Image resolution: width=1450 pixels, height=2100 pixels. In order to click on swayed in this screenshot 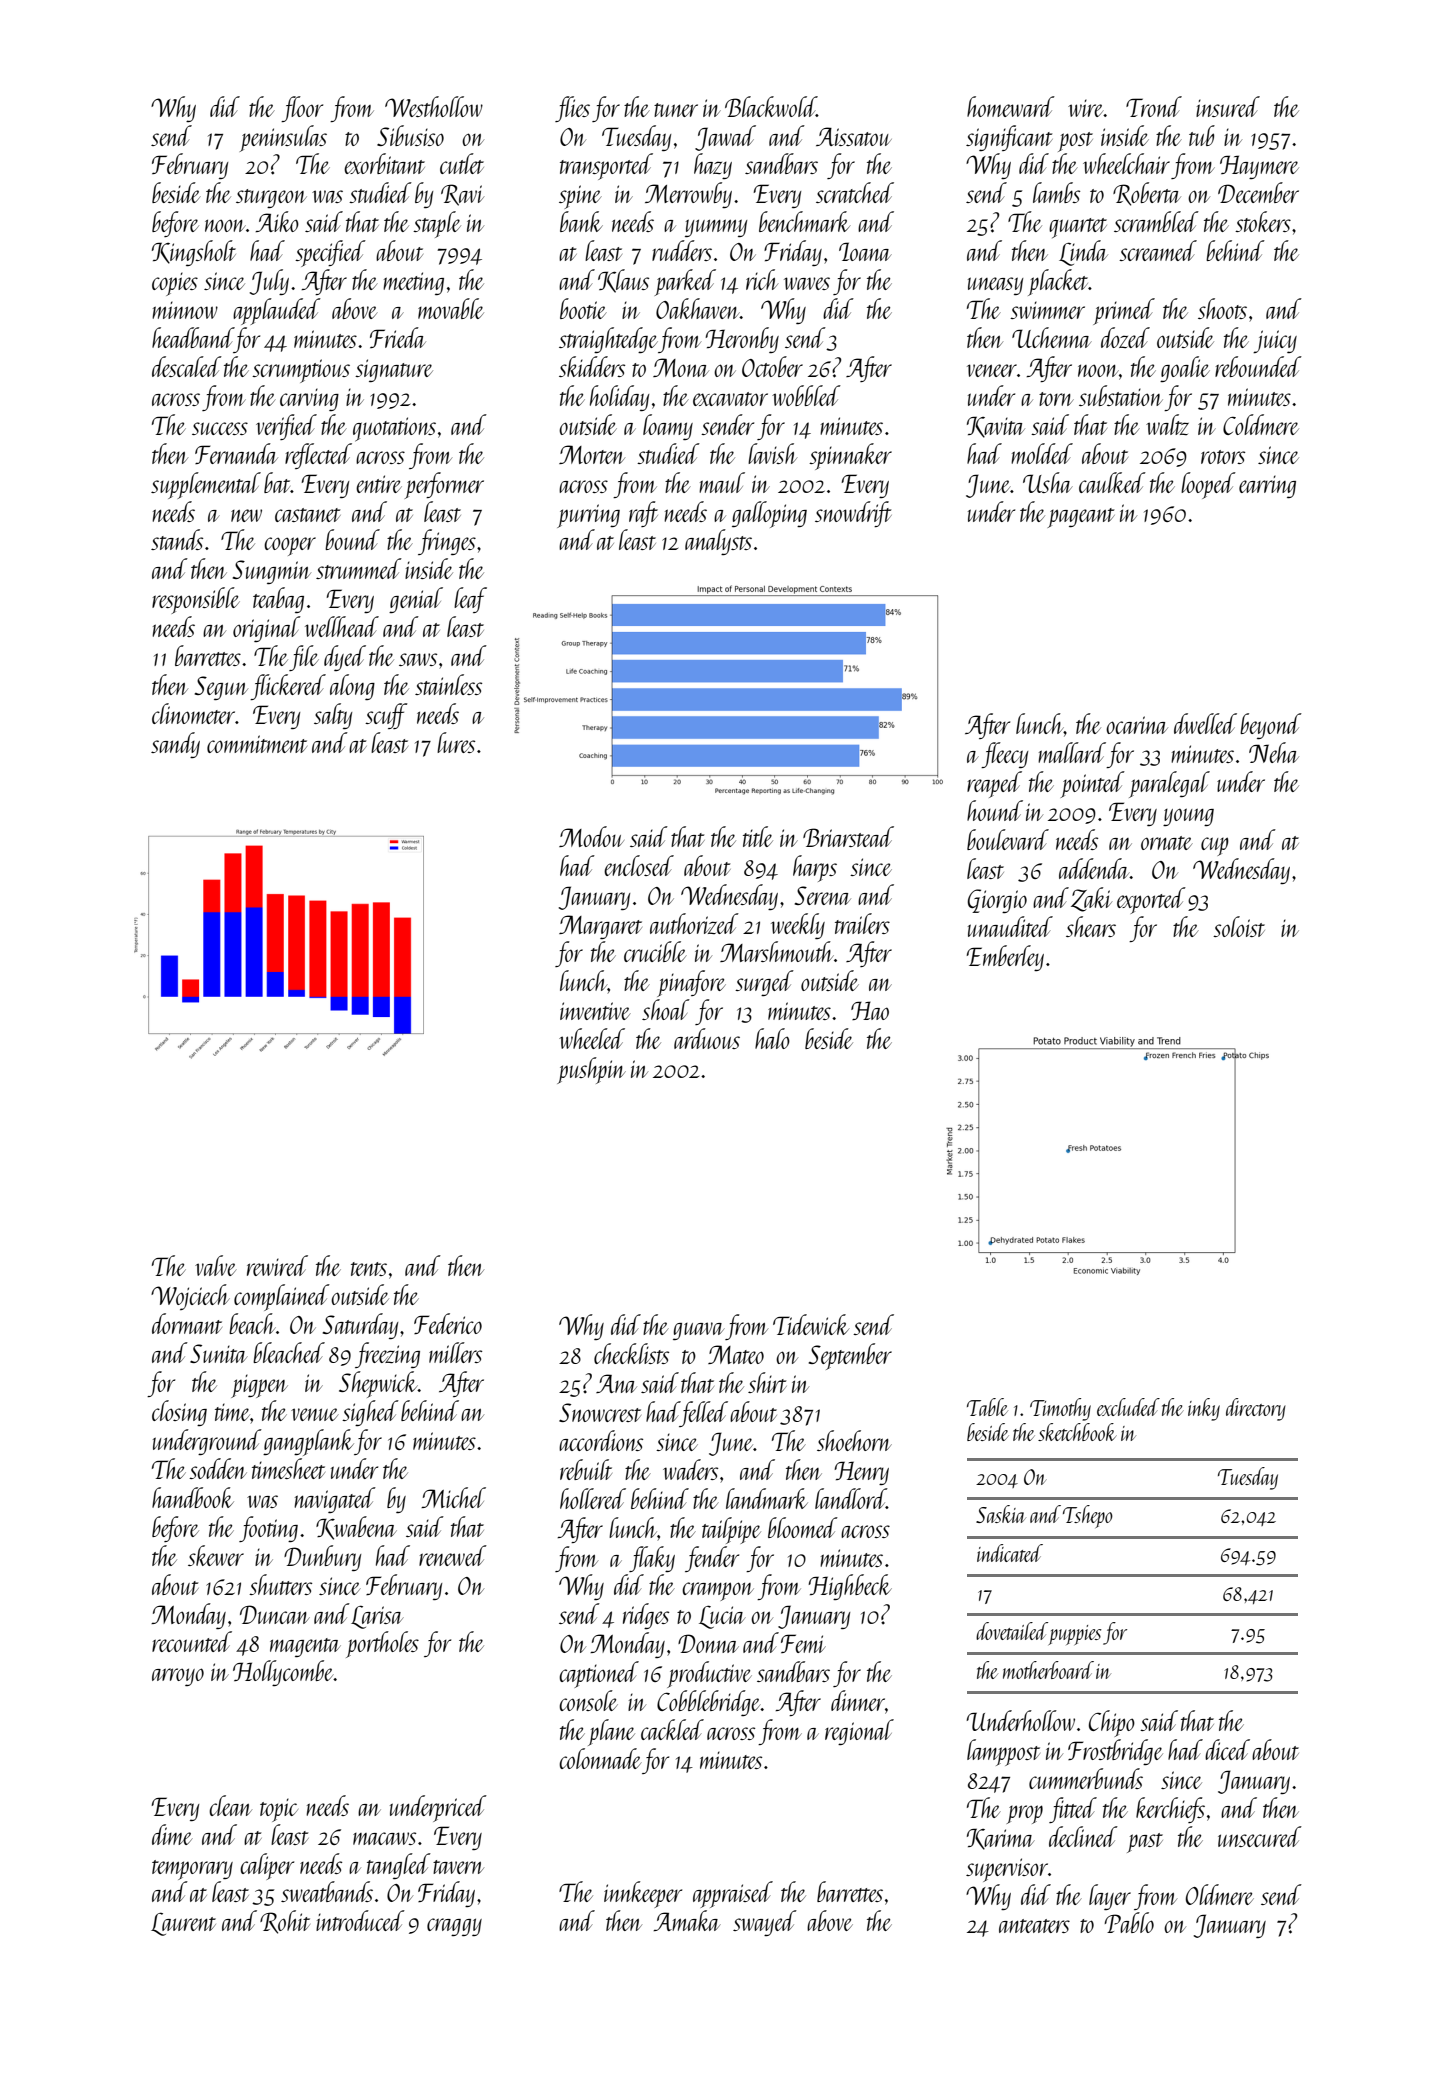, I will do `click(765, 1923)`.
